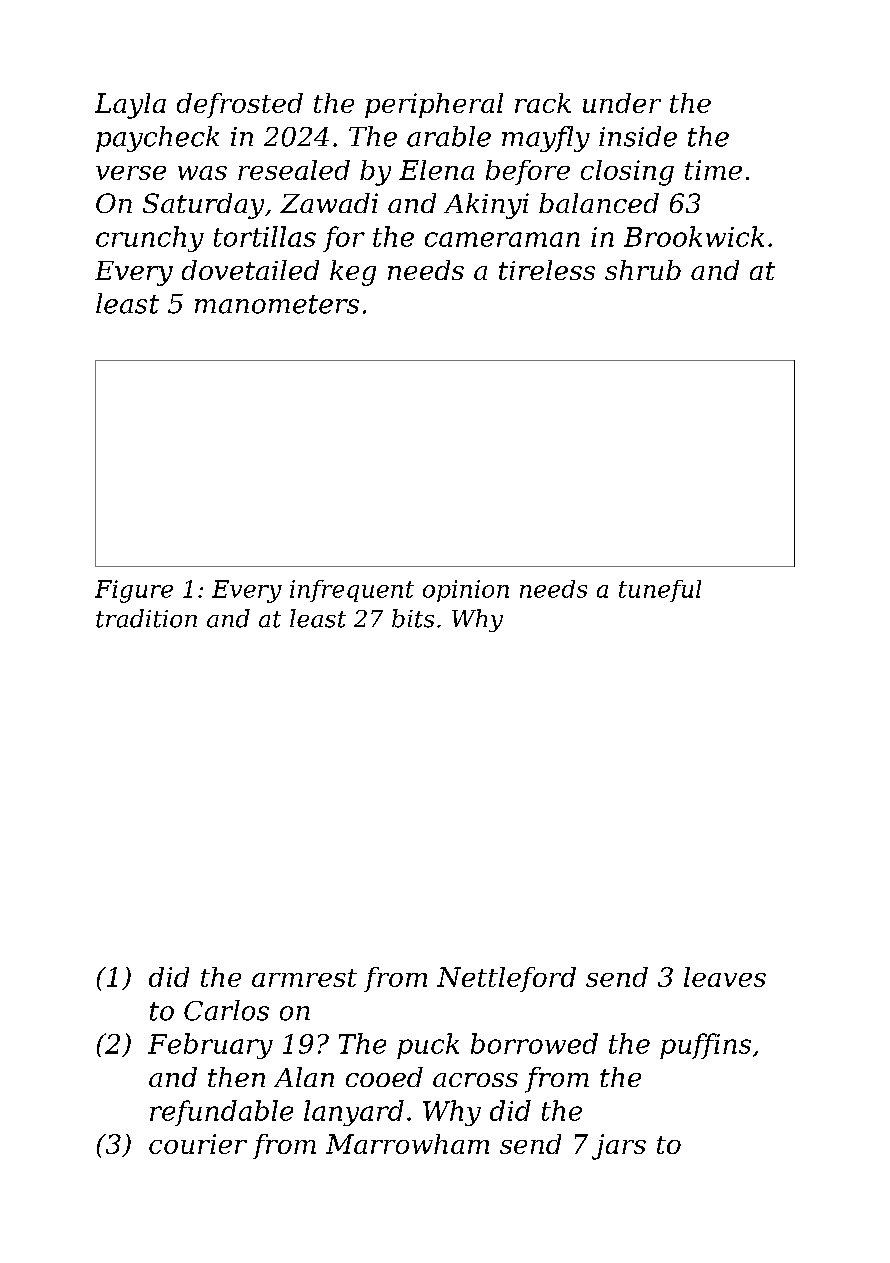 The width and height of the screenshot is (890, 1263). I want to click on jars, so click(619, 1147).
